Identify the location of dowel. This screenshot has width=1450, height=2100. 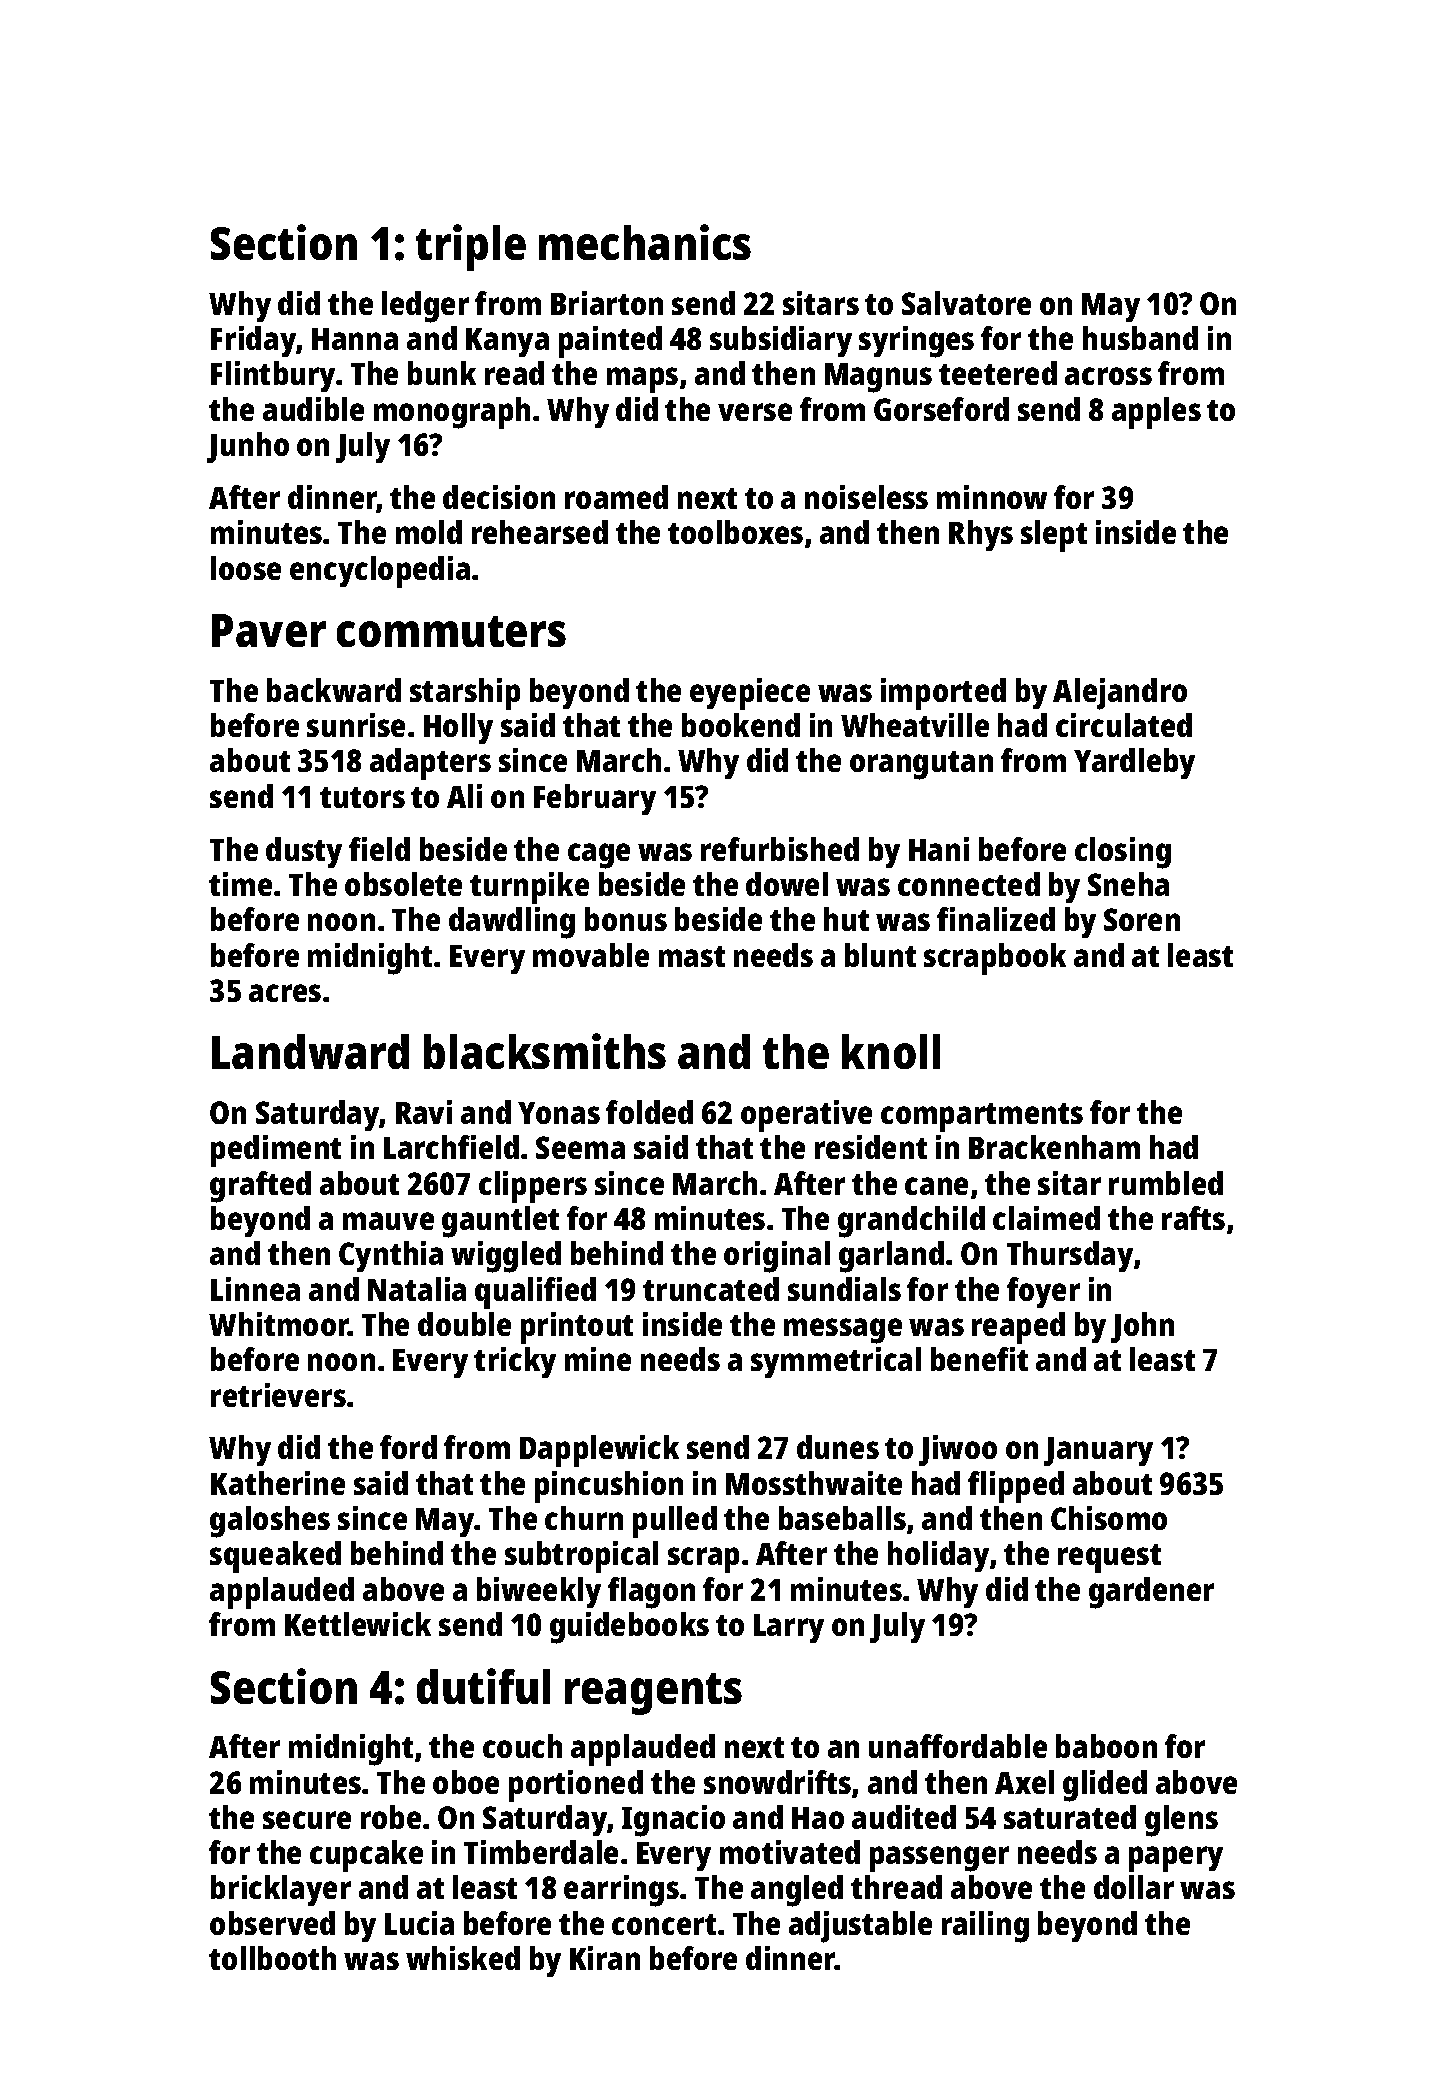
(787, 884).
